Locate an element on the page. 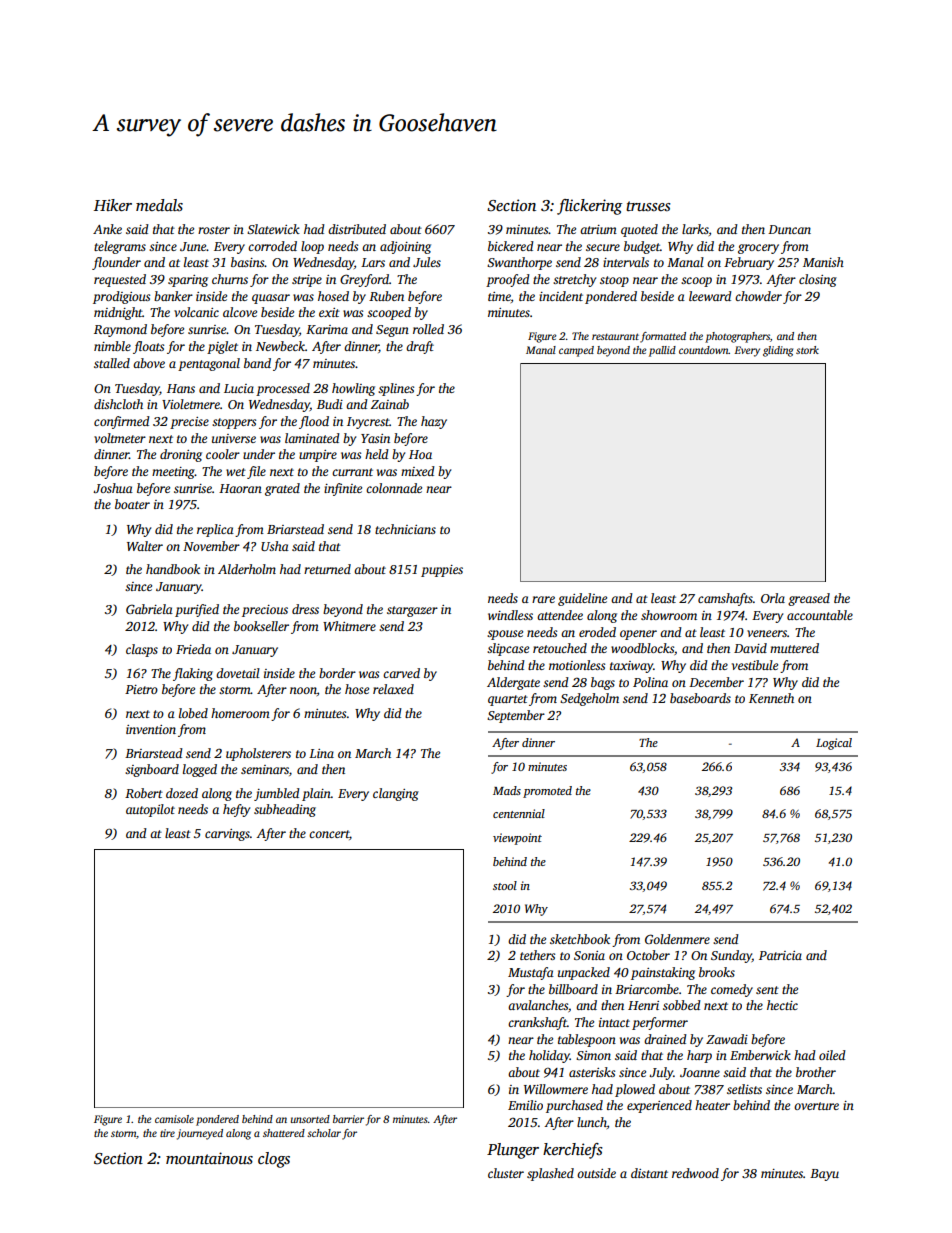 The image size is (952, 1233). border is located at coordinates (337, 673).
